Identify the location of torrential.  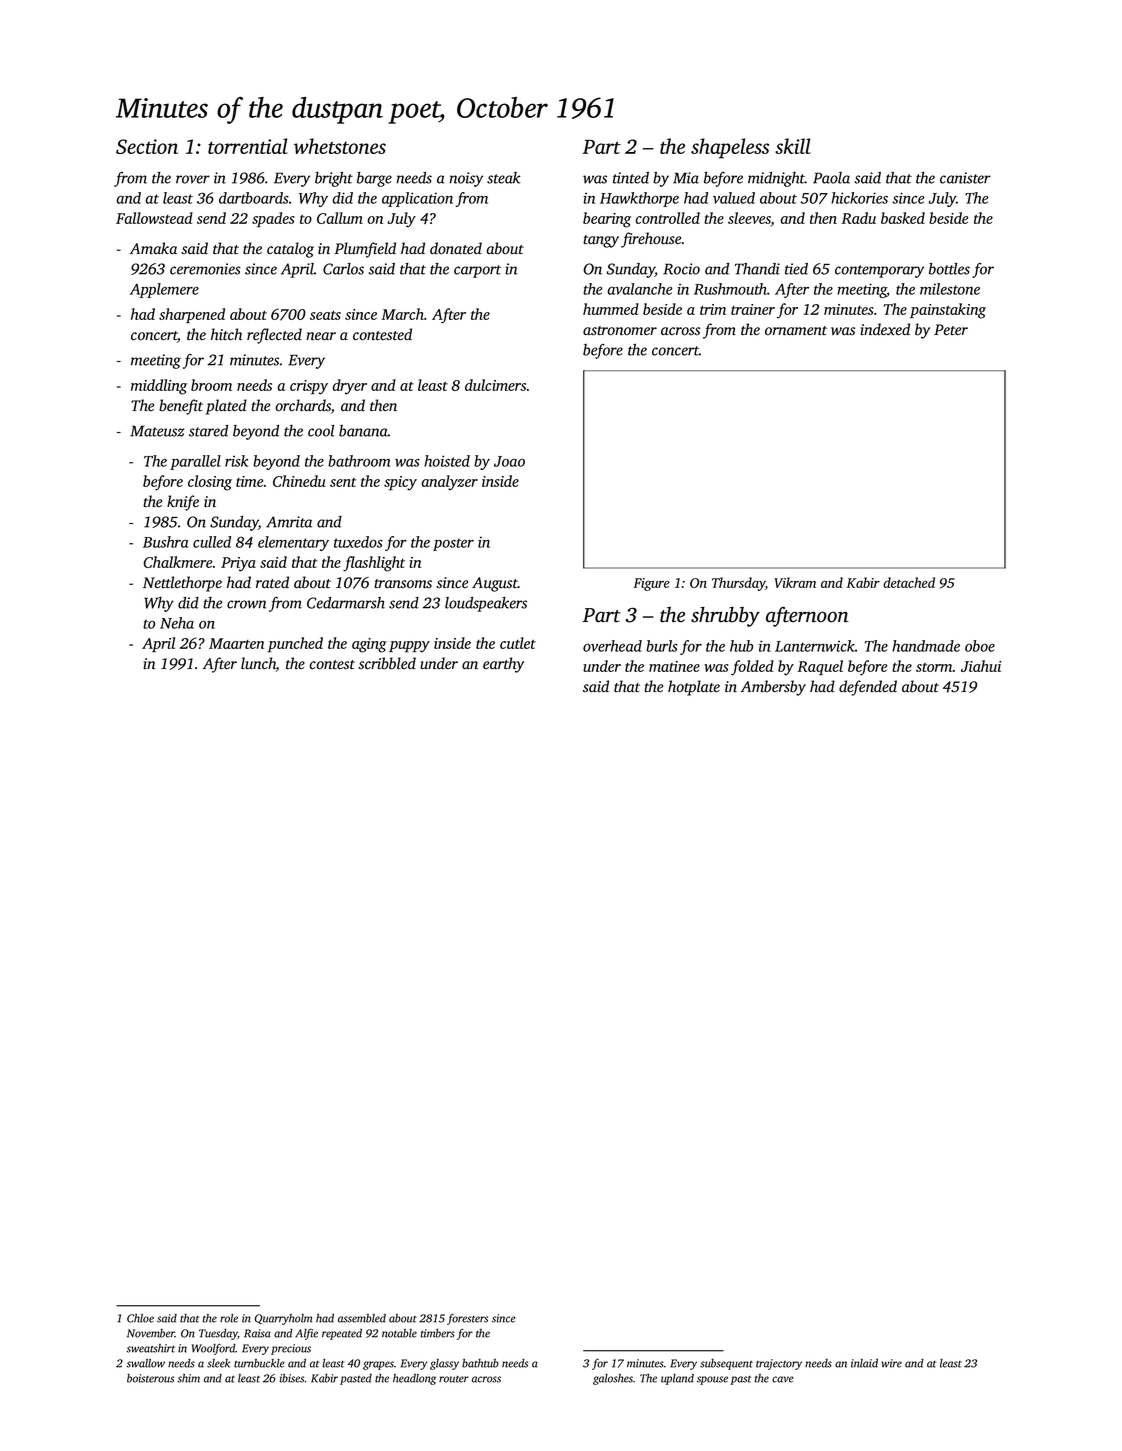
(248, 146).
